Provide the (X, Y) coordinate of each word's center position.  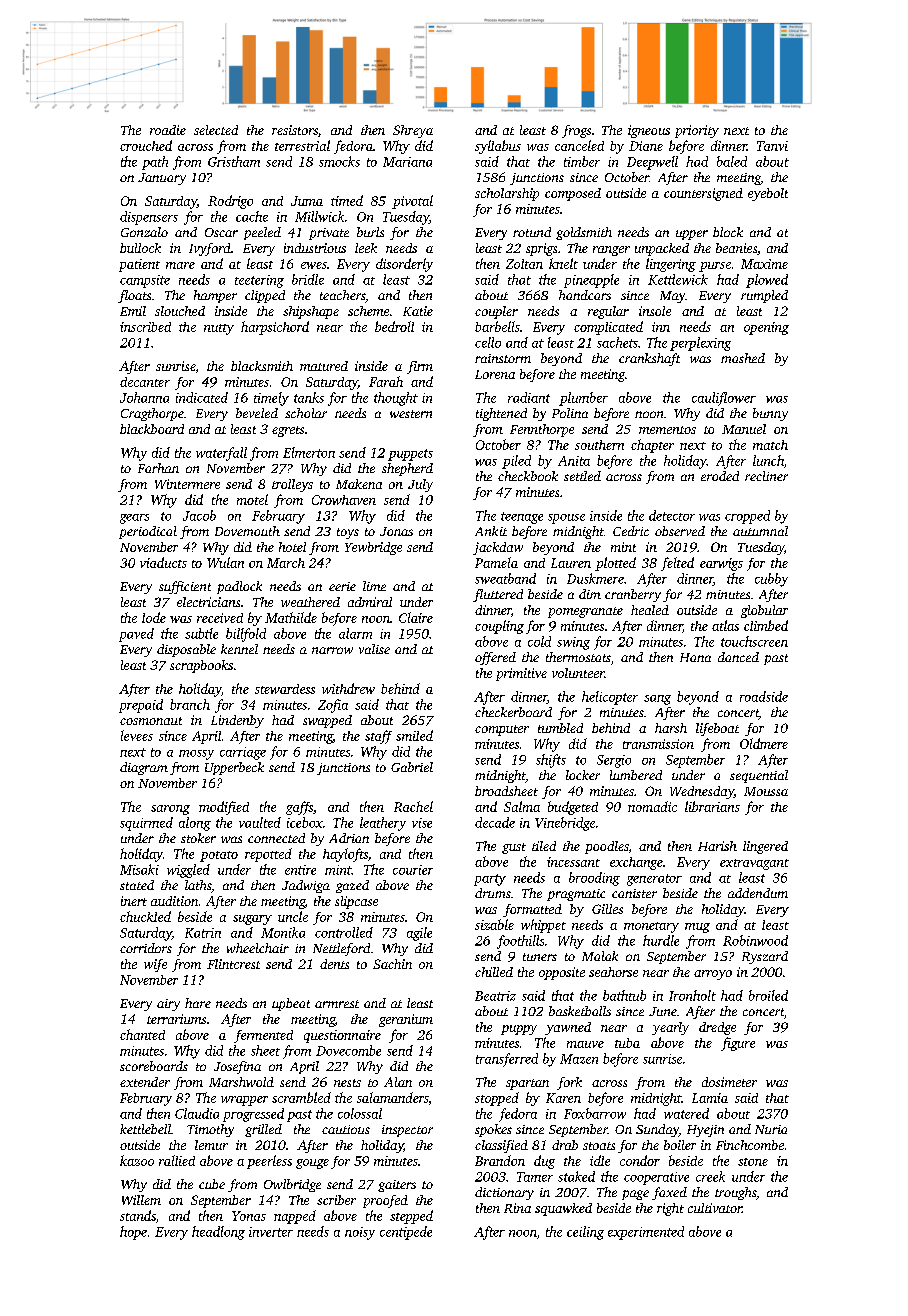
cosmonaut (151, 721)
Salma (522, 806)
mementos (667, 430)
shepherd (407, 469)
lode (154, 617)
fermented (263, 1036)
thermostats (578, 657)
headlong (218, 1233)
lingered (765, 847)
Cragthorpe (152, 414)
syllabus (498, 147)
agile (419, 934)
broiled (768, 995)
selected (216, 130)
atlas (725, 625)
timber (582, 161)
